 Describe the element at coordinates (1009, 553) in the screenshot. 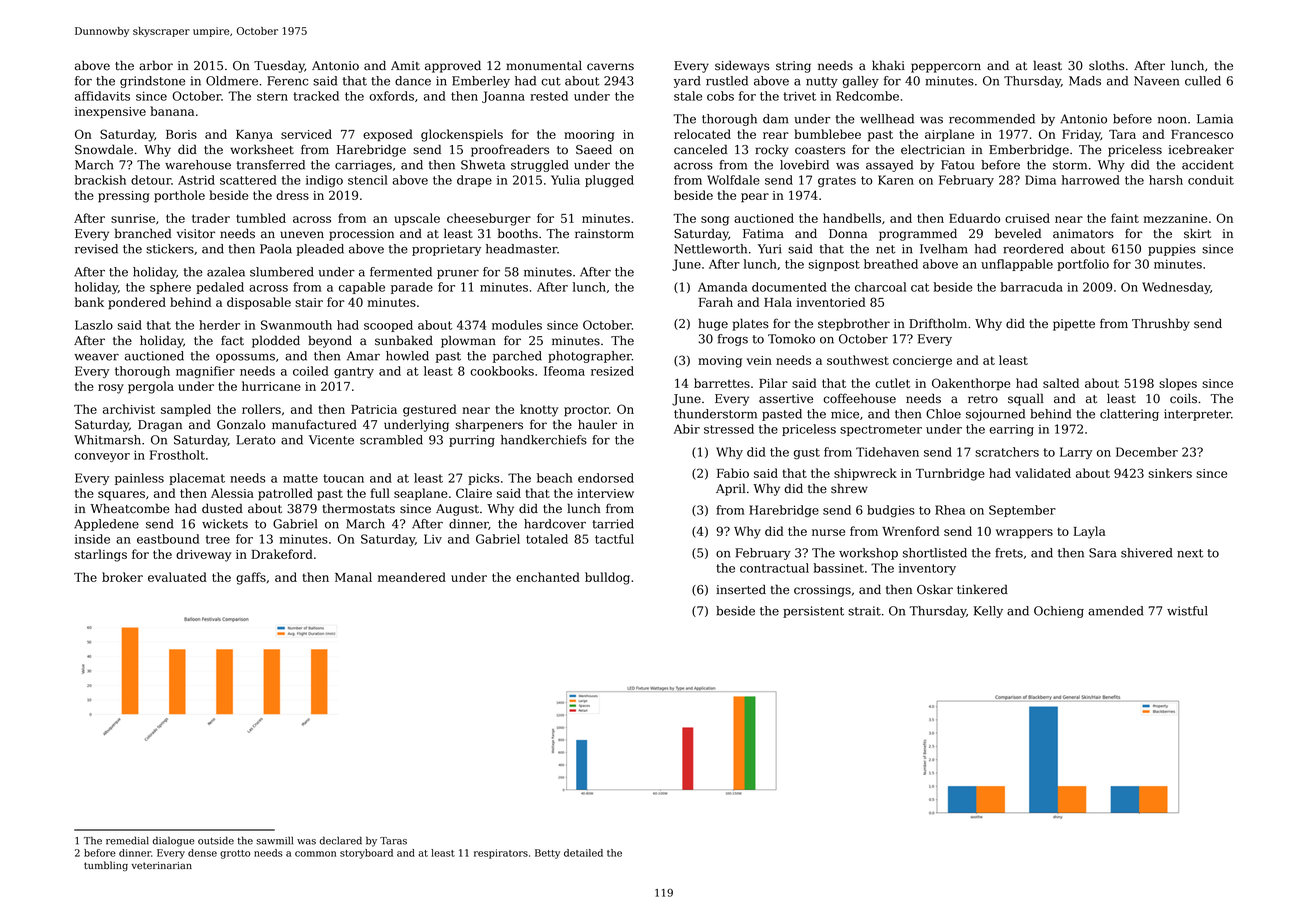

I see `frets` at that location.
